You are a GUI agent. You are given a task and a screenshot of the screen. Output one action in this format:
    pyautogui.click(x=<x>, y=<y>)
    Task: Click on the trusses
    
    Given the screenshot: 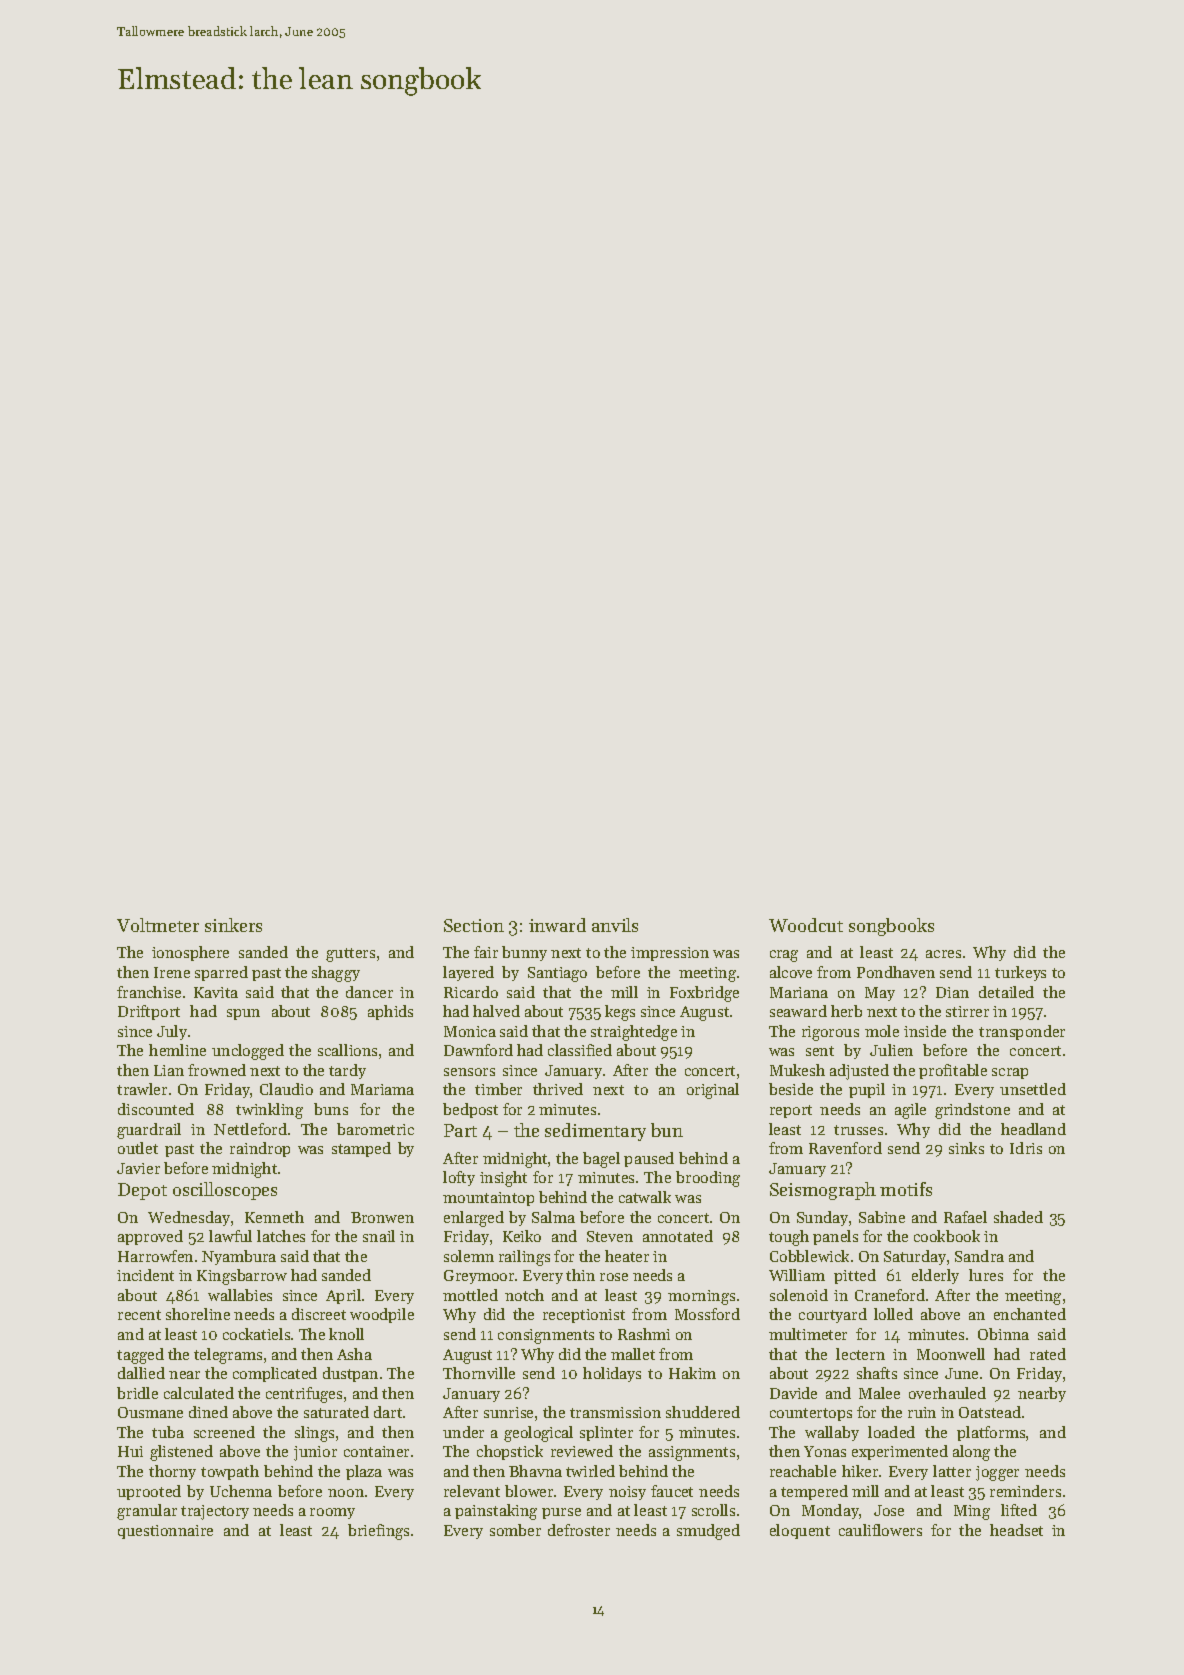 What is the action you would take?
    pyautogui.click(x=858, y=1130)
